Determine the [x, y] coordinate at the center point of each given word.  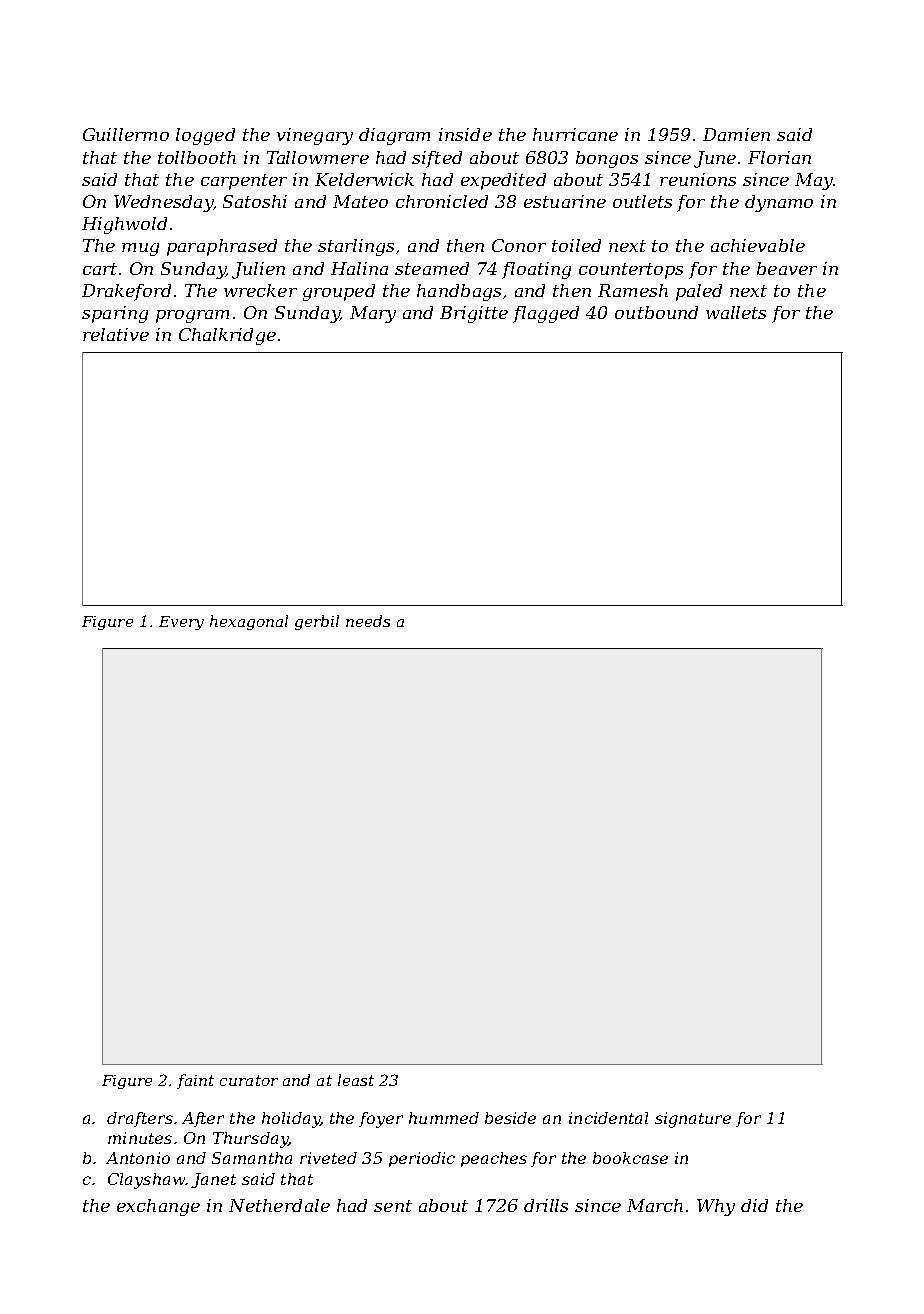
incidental [608, 1118]
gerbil [317, 622]
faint [195, 1081]
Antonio [138, 1158]
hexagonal [249, 622]
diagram [394, 136]
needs [368, 621]
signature [693, 1120]
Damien [736, 134]
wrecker [260, 290]
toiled [576, 245]
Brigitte [474, 314]
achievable [758, 245]
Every [181, 623]
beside [510, 1118]
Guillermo [126, 134]
